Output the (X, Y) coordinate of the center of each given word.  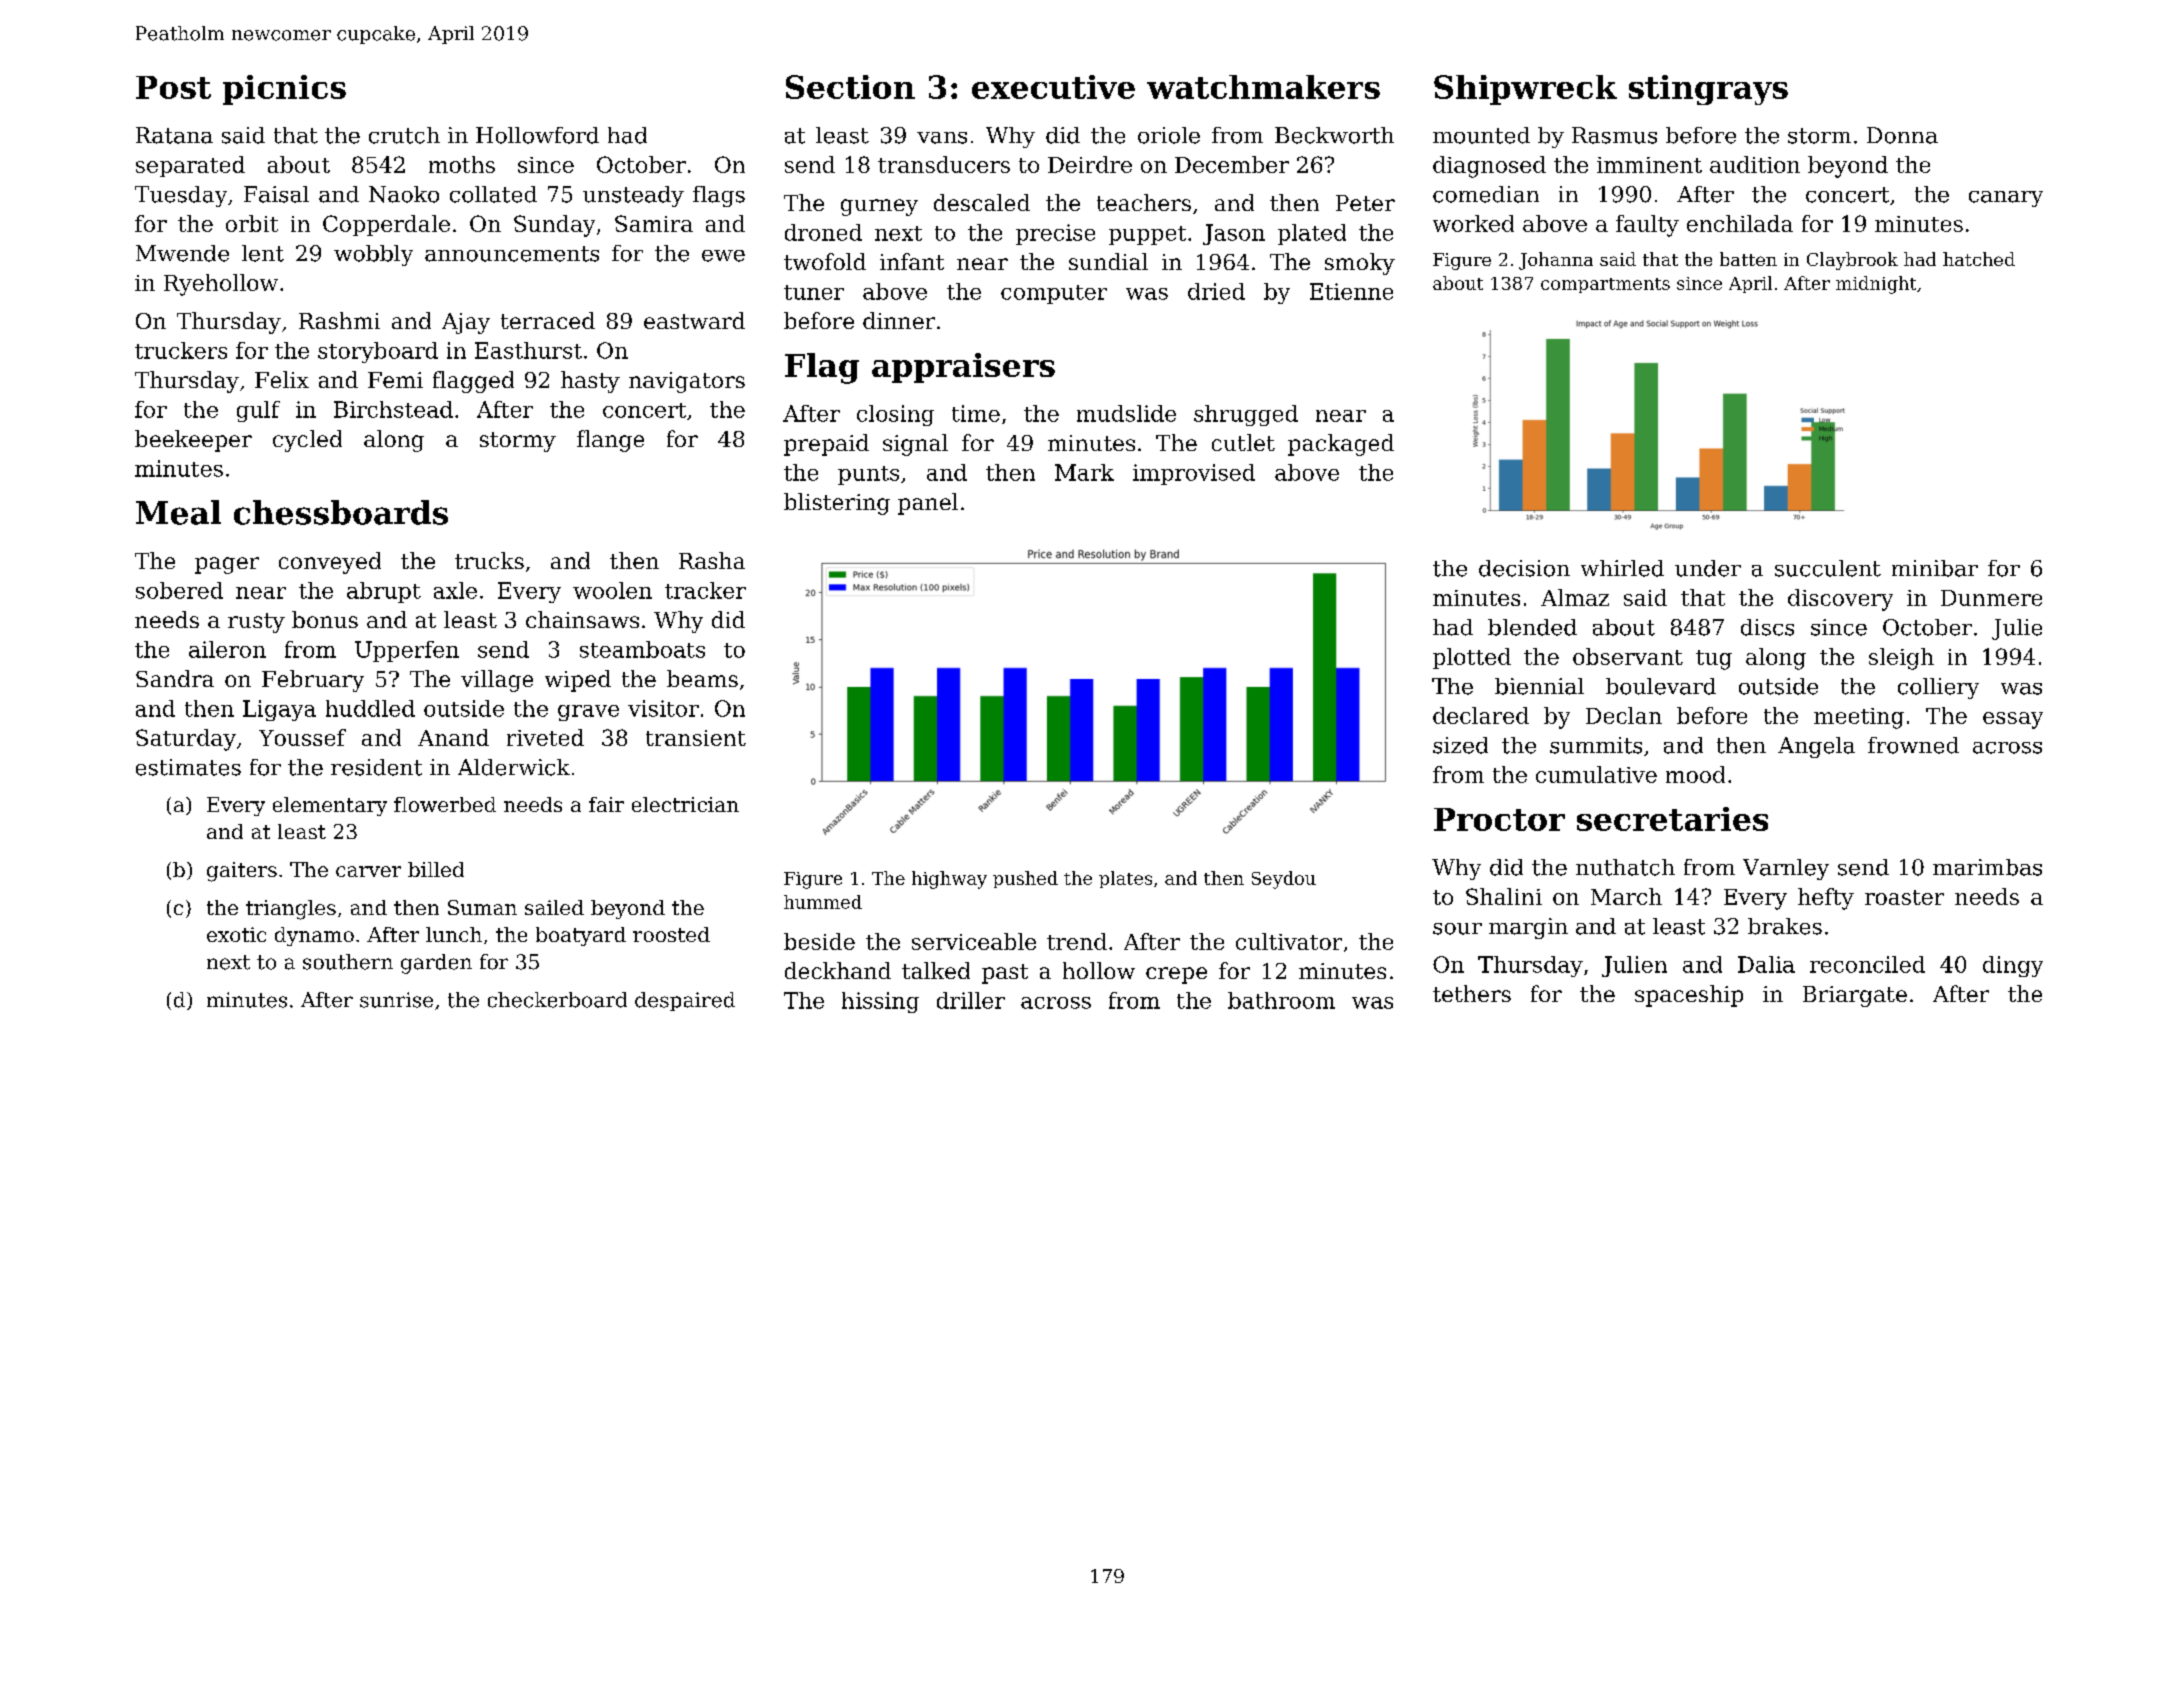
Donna (1902, 135)
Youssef (302, 737)
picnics (284, 90)
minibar (1935, 568)
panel (928, 504)
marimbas (1987, 867)
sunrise (396, 1000)
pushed (1025, 879)
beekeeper (193, 441)
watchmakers (1263, 87)
